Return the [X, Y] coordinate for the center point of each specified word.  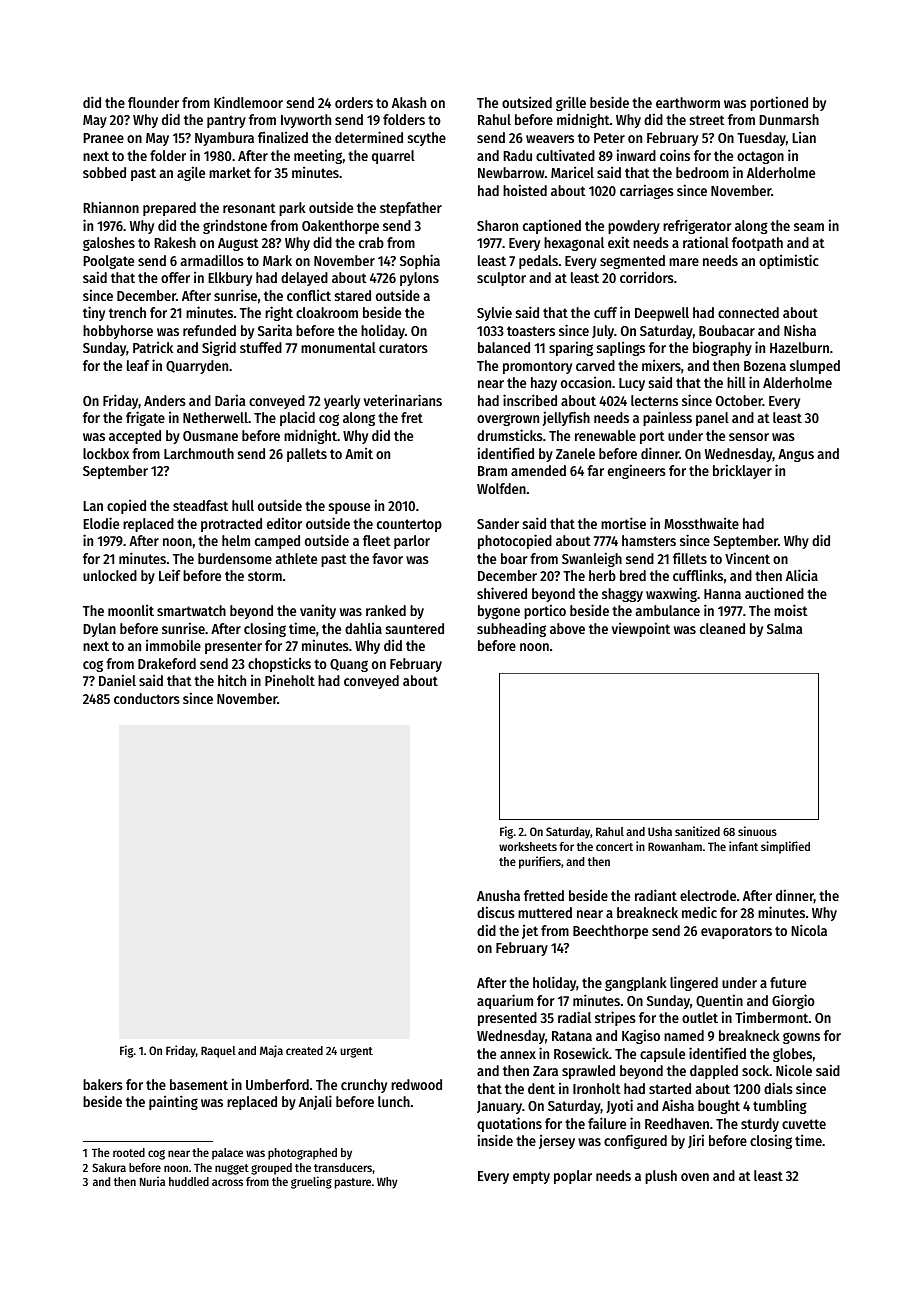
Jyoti [619, 1106]
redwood [416, 1084]
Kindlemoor [248, 102]
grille [571, 103]
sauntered [415, 628]
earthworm [688, 102]
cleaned [722, 628]
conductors [147, 698]
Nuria [152, 1181]
